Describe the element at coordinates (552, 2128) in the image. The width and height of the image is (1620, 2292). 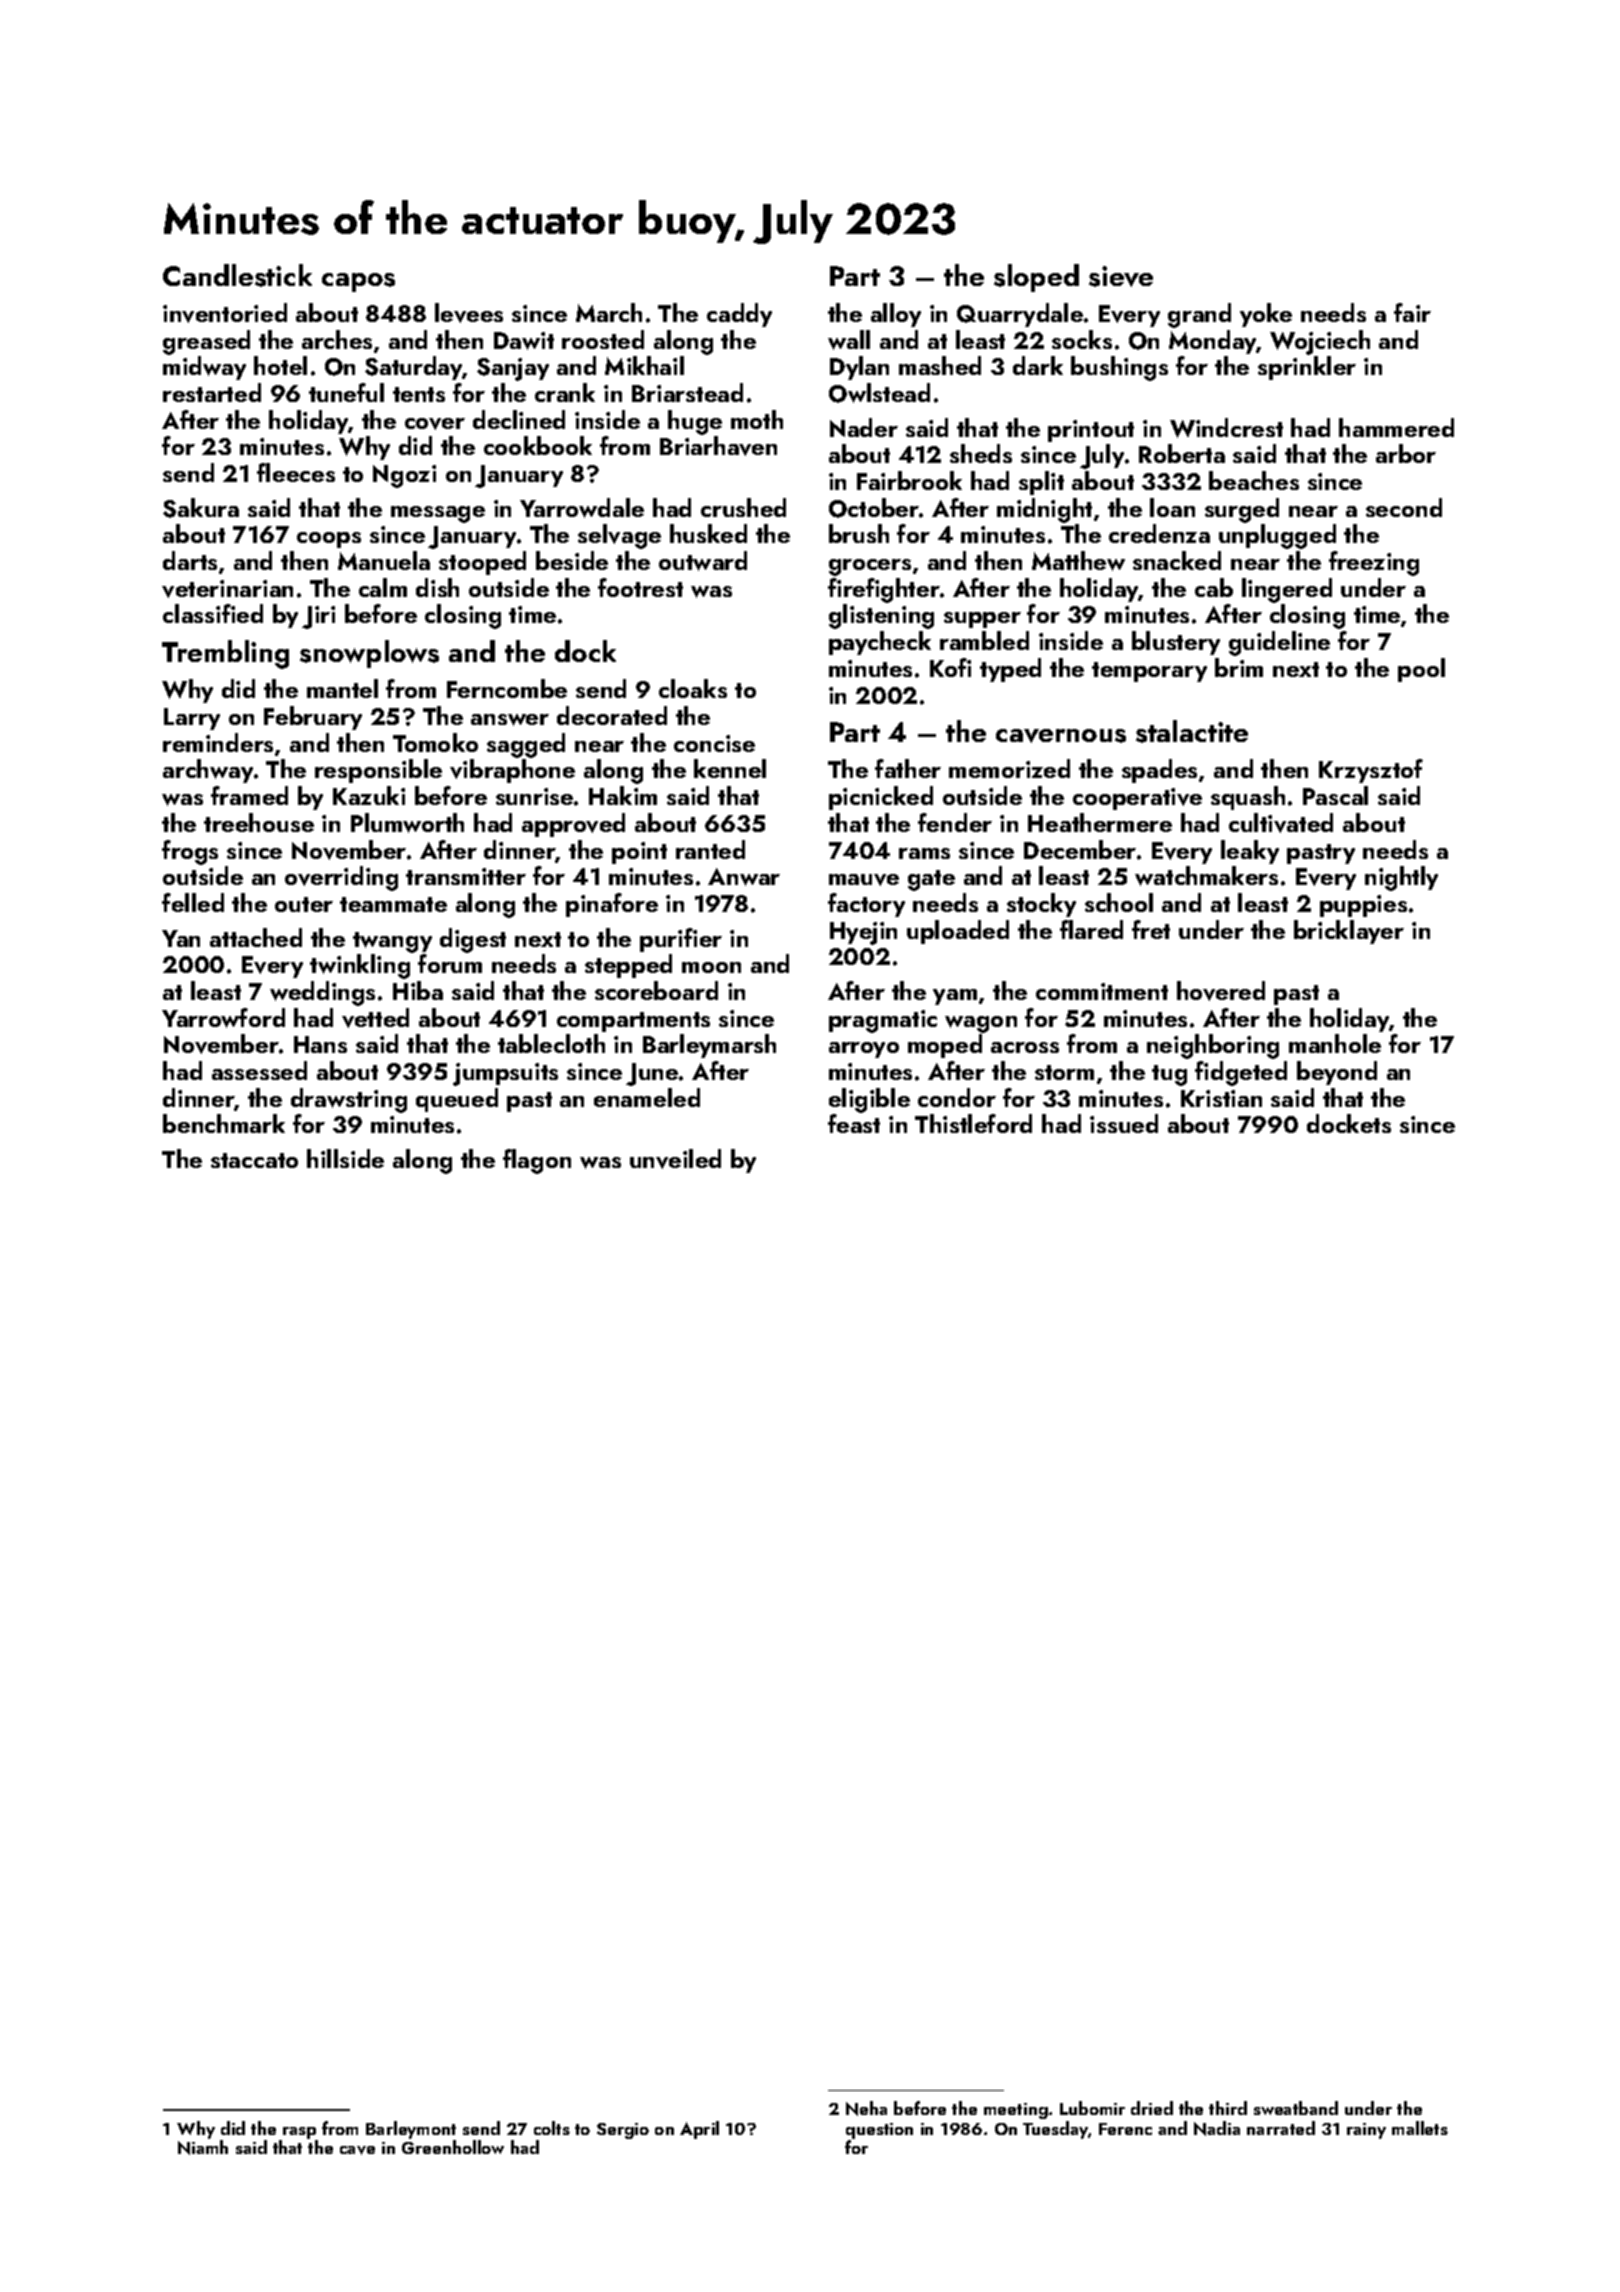
I see `colts` at that location.
